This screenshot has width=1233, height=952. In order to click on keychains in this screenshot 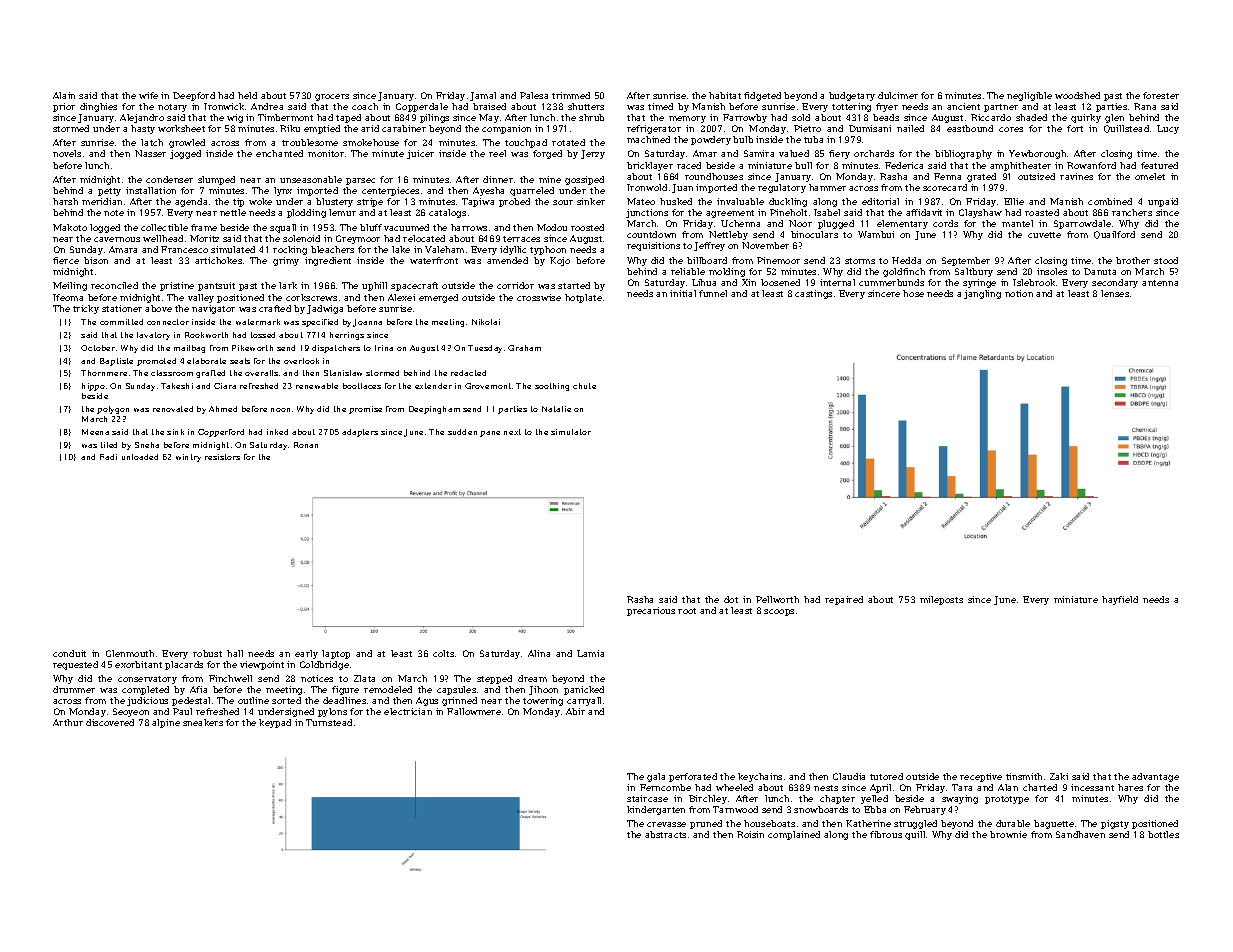, I will do `click(760, 777)`.
